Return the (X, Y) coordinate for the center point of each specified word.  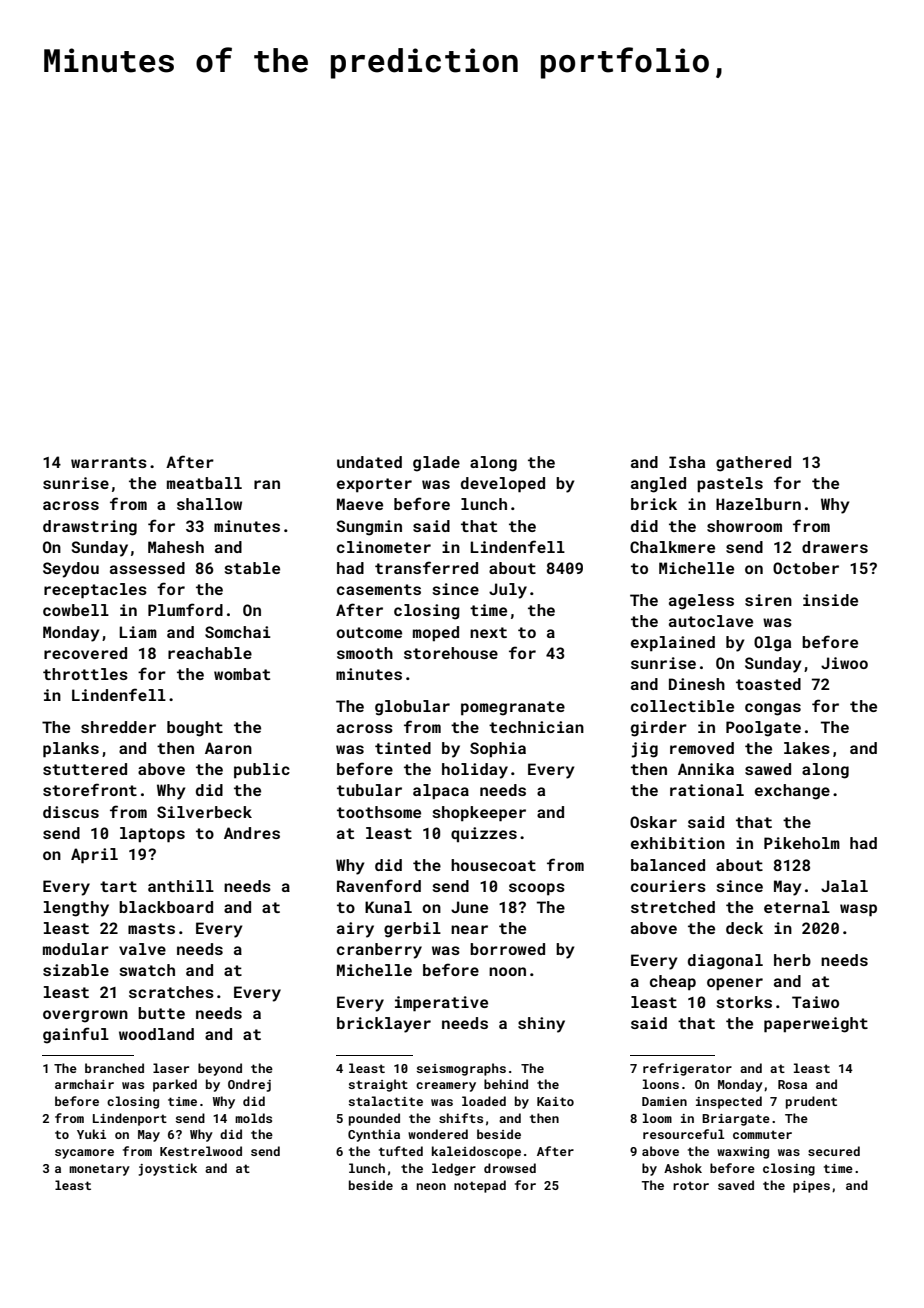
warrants (109, 462)
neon (431, 1186)
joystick (168, 1169)
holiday (475, 771)
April (94, 856)
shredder (118, 727)
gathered (753, 464)
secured (834, 1151)
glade (436, 464)
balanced (668, 865)
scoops (537, 889)
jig (644, 750)
